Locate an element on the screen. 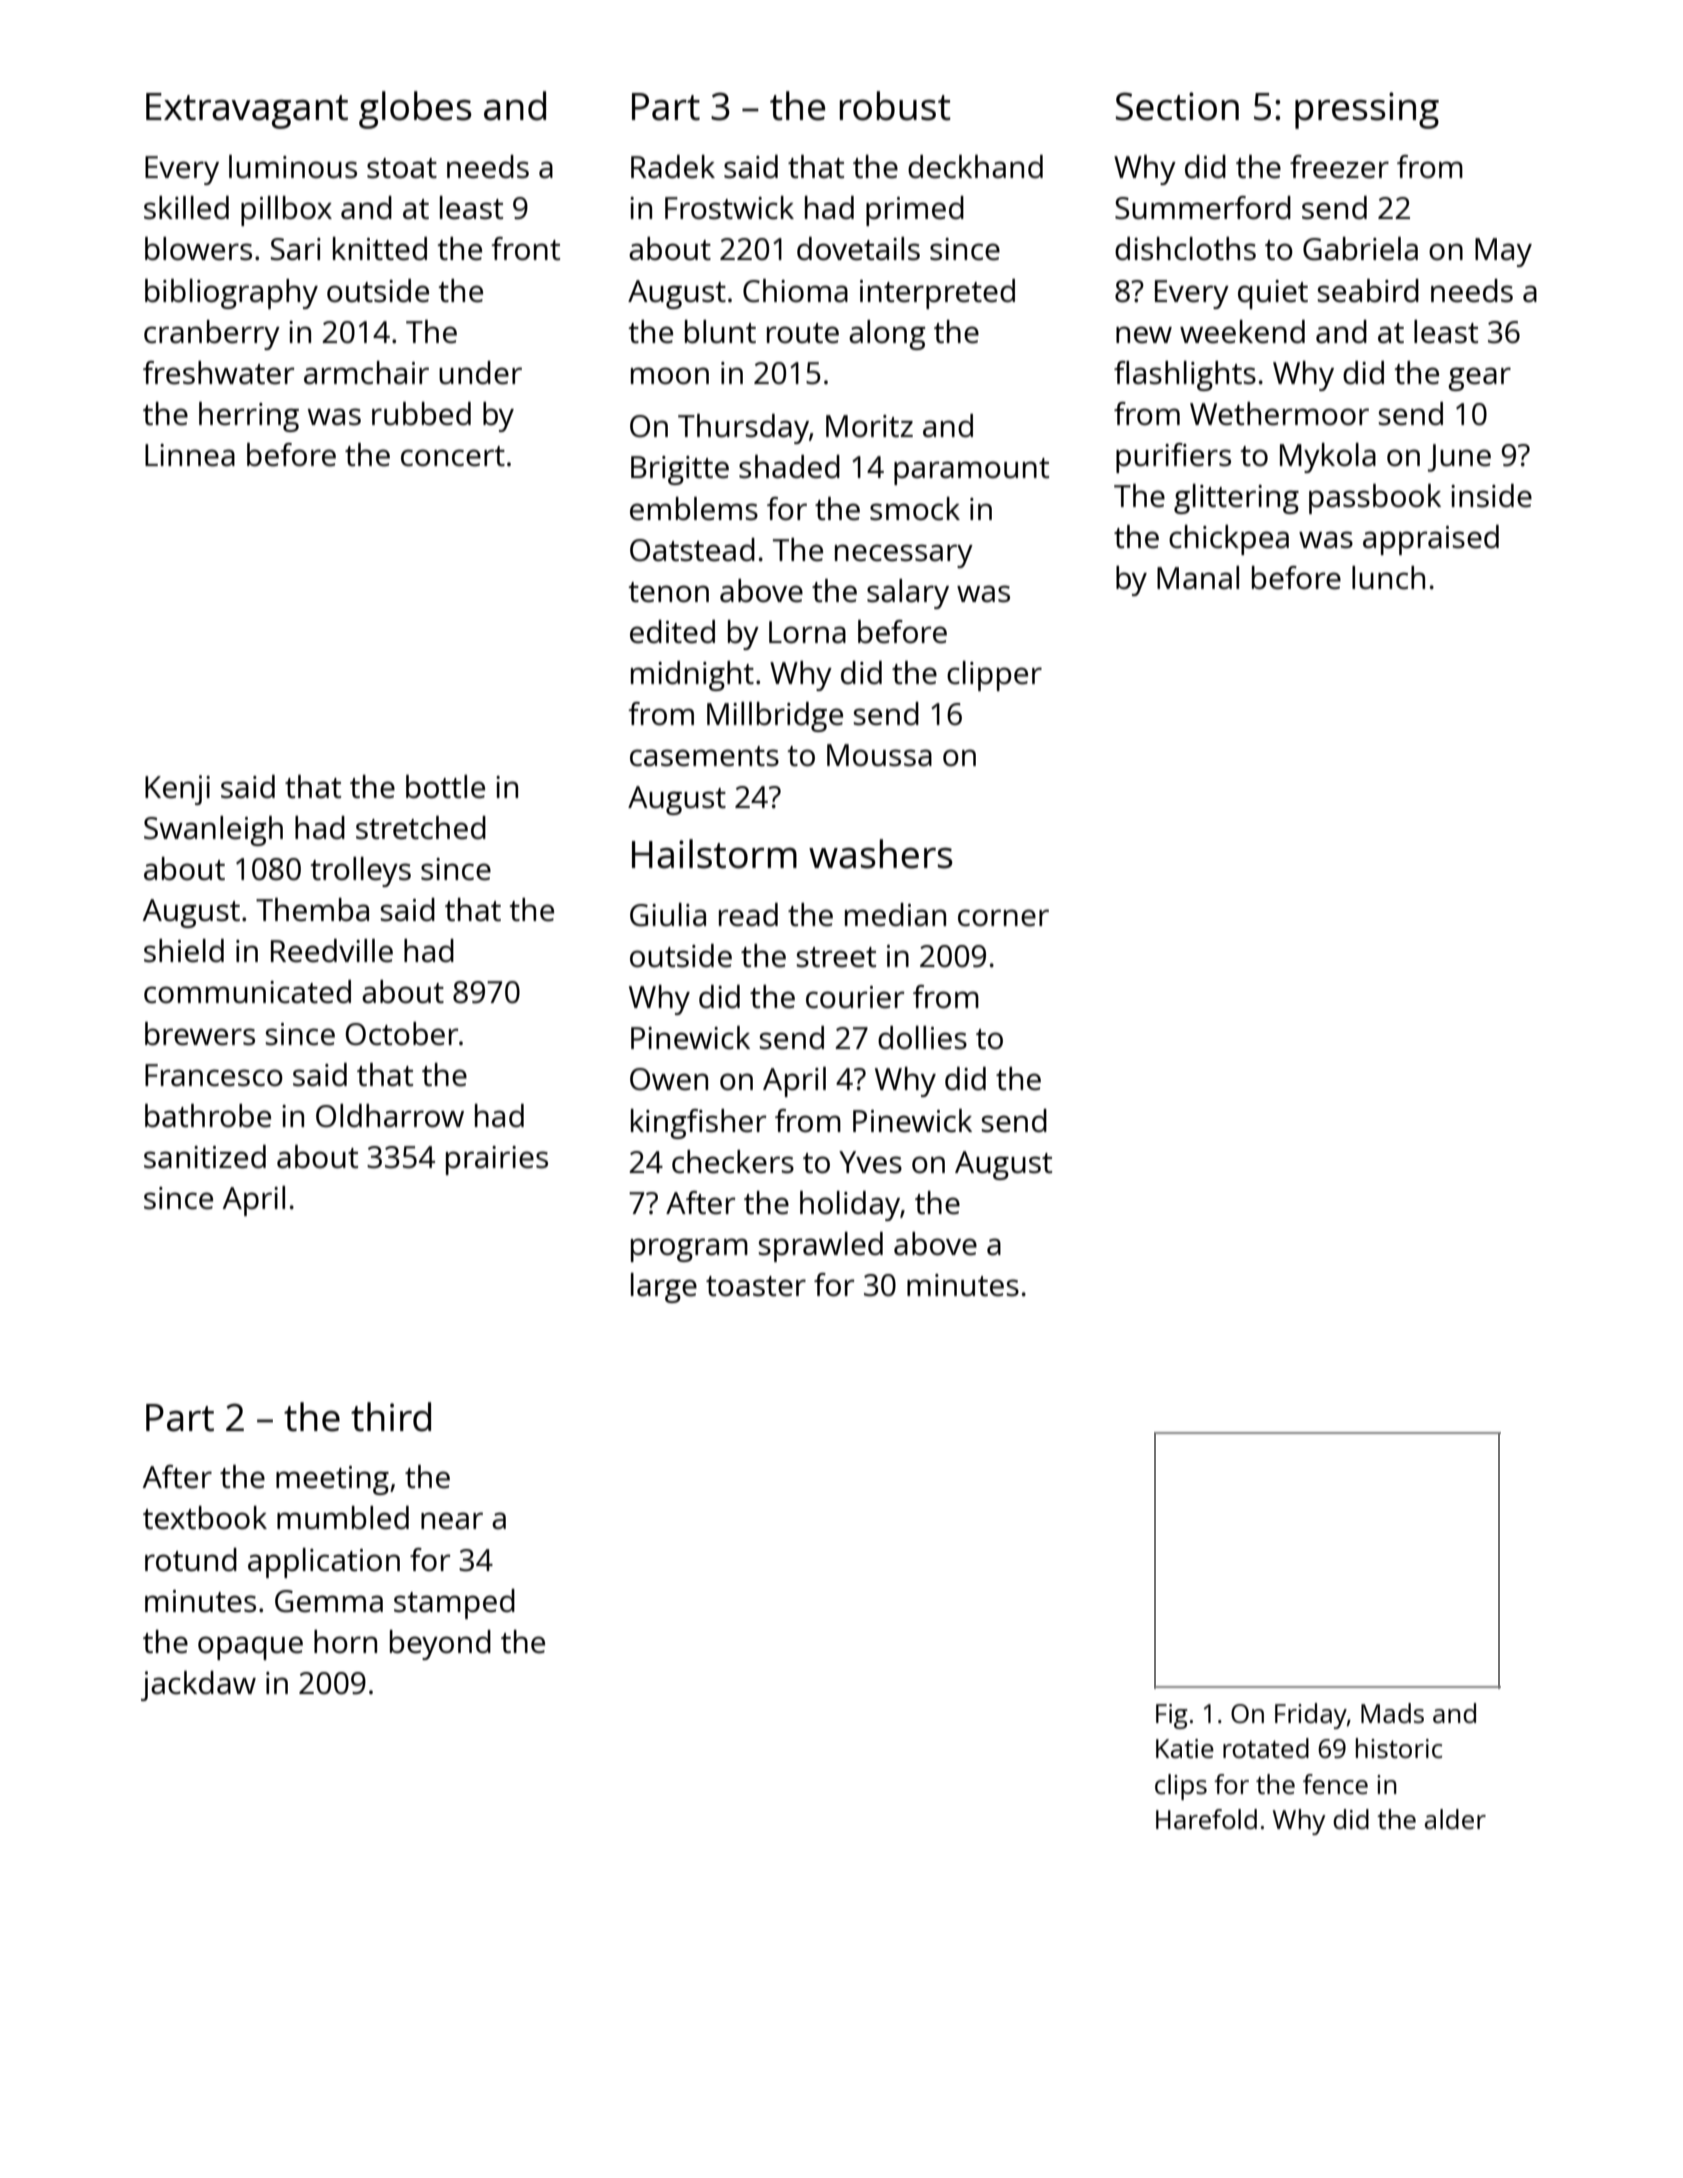 Image resolution: width=1683 pixels, height=2178 pixels. third is located at coordinates (391, 1417).
